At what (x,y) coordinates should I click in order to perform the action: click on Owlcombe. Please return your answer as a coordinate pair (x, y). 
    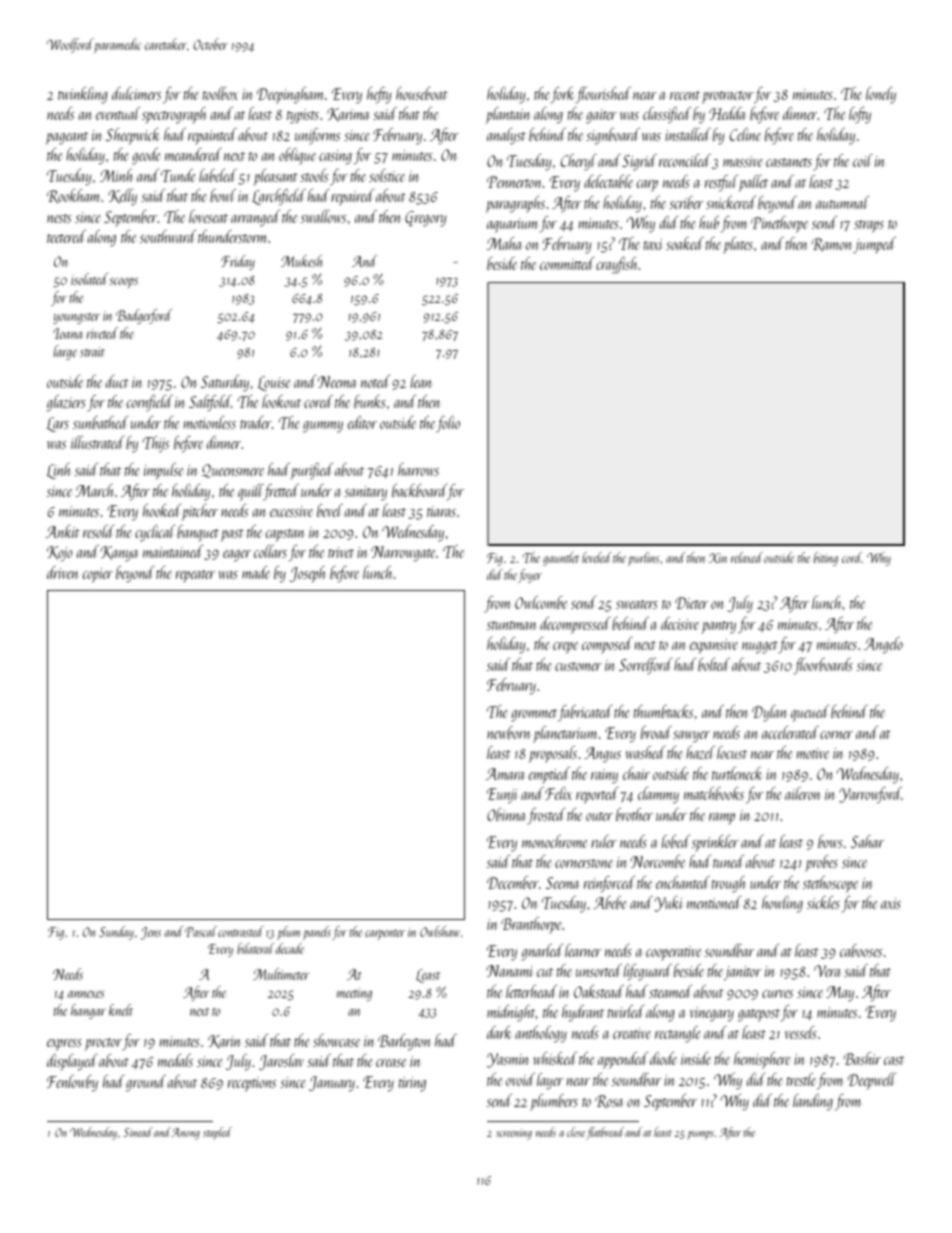
    Looking at the image, I should click on (541, 602).
